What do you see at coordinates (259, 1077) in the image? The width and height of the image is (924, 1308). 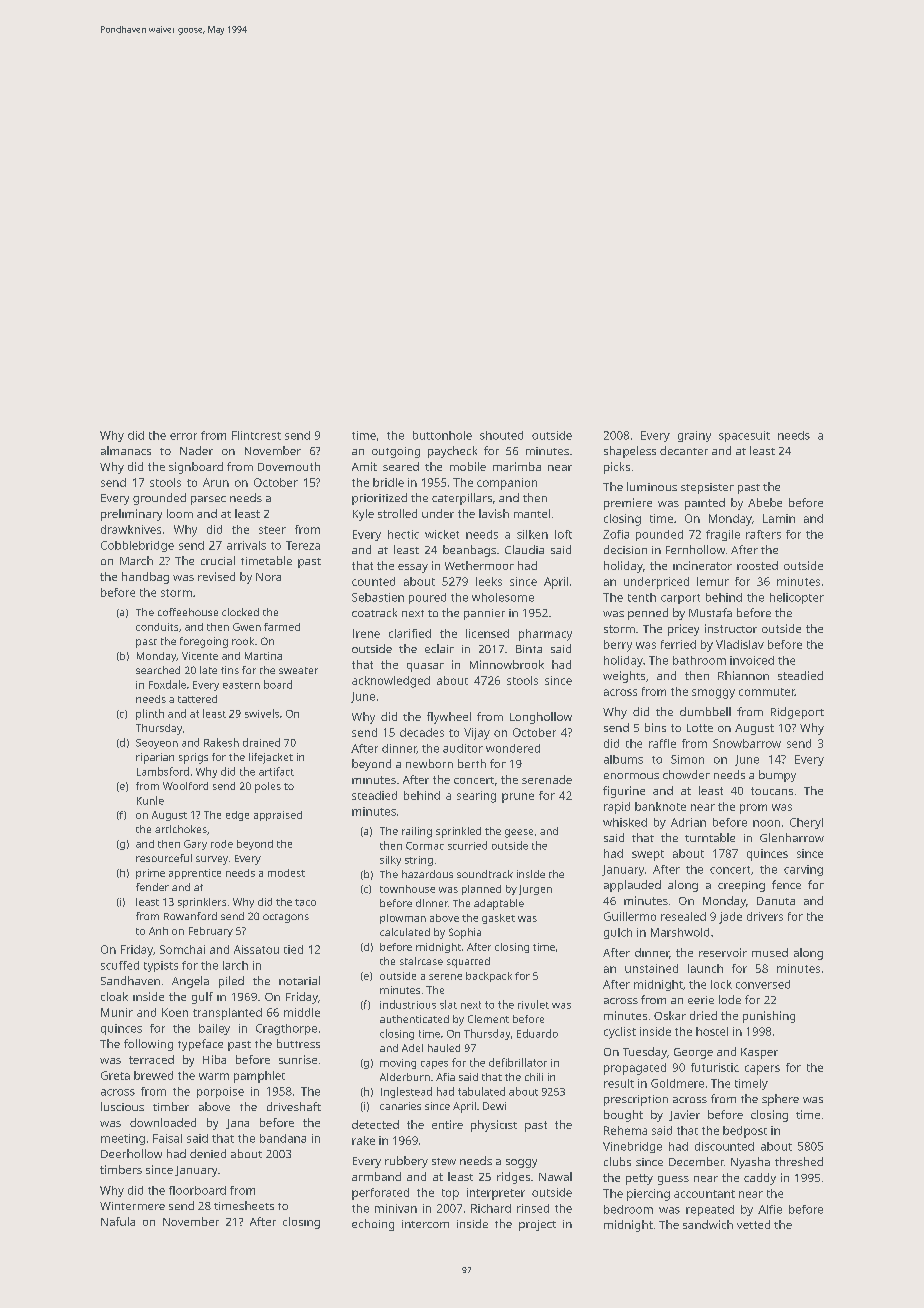 I see `pamphlet` at bounding box center [259, 1077].
